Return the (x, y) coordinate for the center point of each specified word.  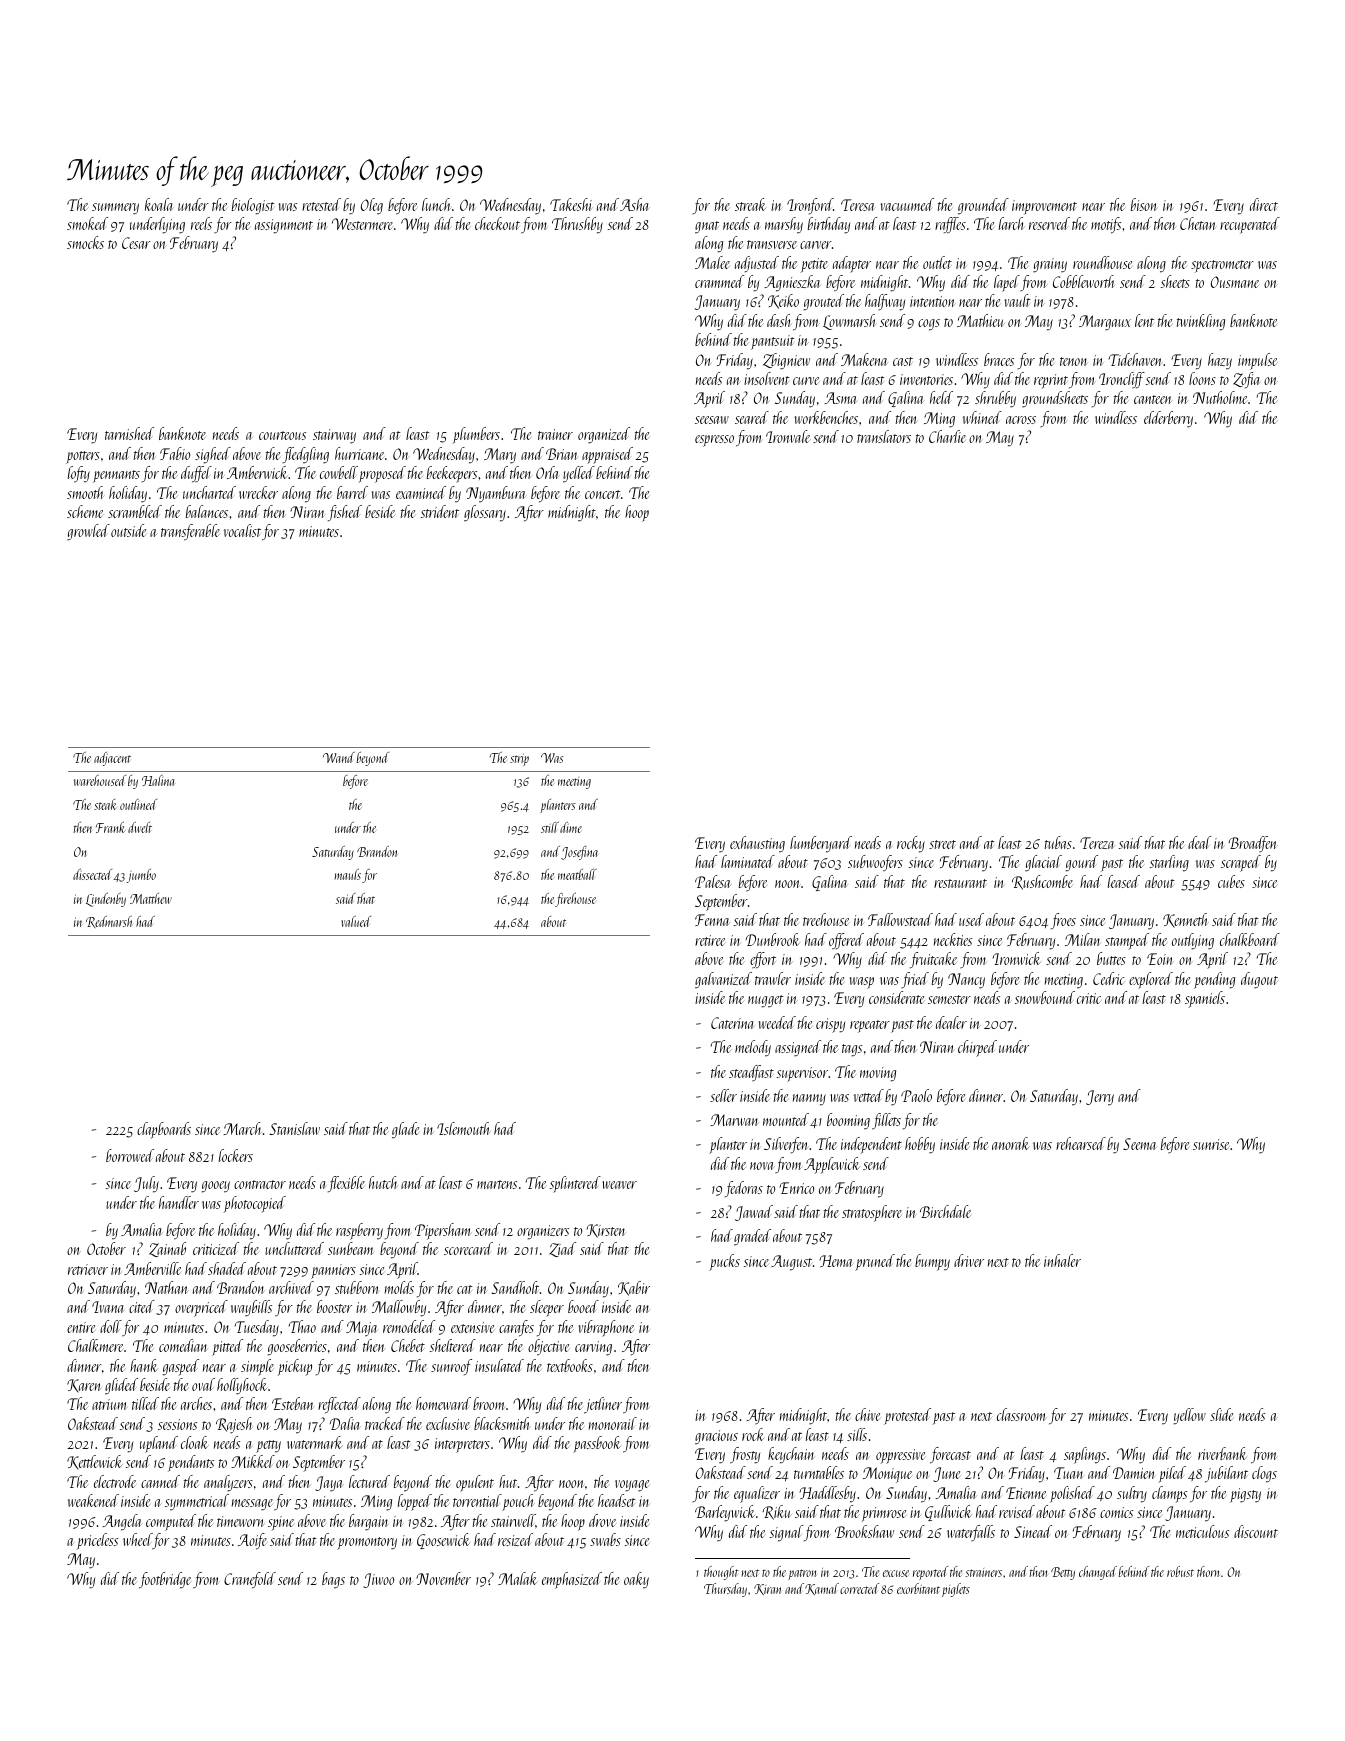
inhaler (1062, 1260)
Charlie (947, 436)
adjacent (112, 759)
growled (88, 532)
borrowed (130, 1155)
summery (115, 209)
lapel (1007, 283)
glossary (485, 513)
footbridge (165, 1580)
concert (603, 494)
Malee (712, 262)
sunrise (1211, 1144)
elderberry (1168, 419)
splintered (575, 1184)
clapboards (164, 1130)
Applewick (832, 1165)
